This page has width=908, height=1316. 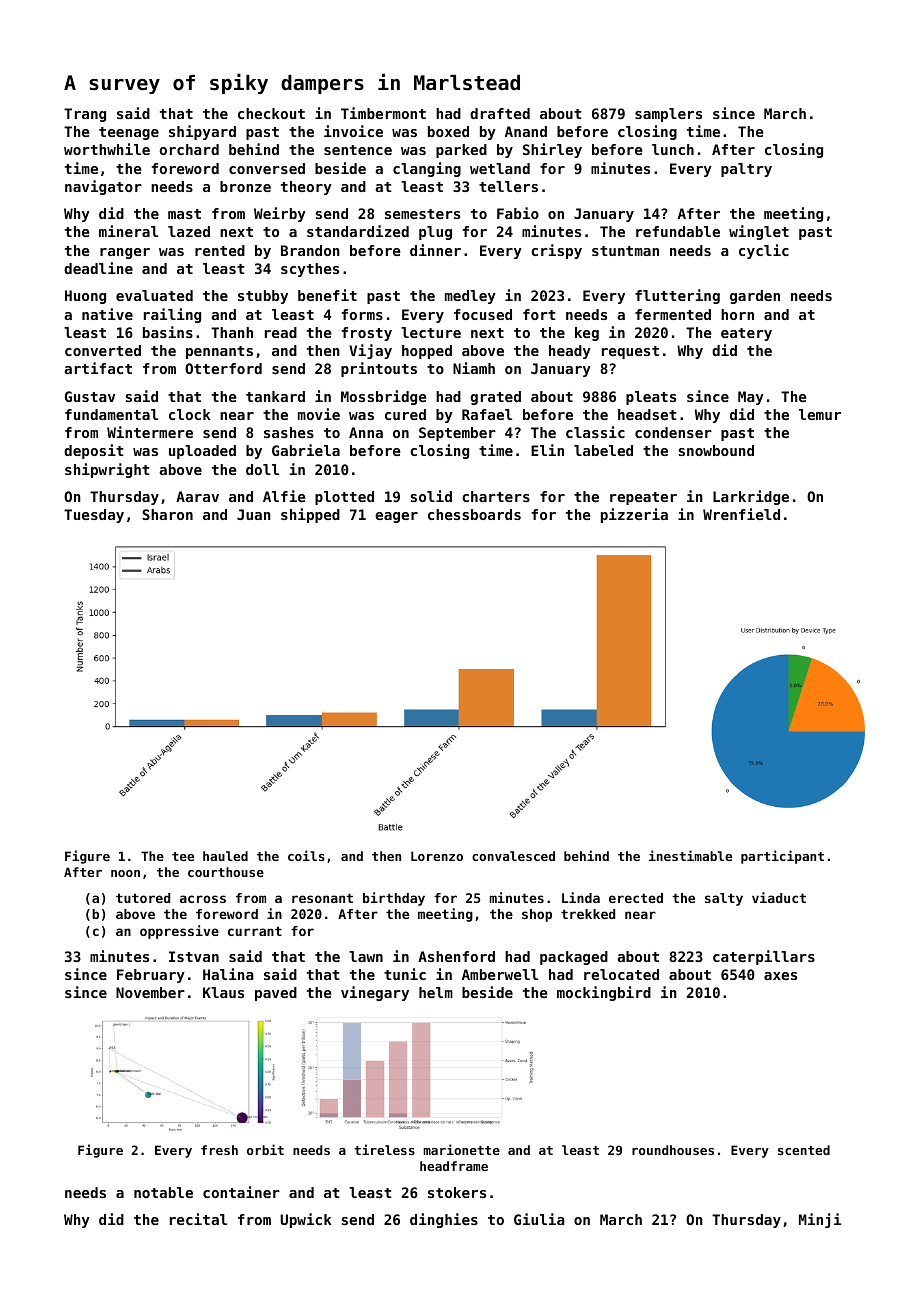 What do you see at coordinates (487, 414) in the page?
I see `Rafael` at bounding box center [487, 414].
